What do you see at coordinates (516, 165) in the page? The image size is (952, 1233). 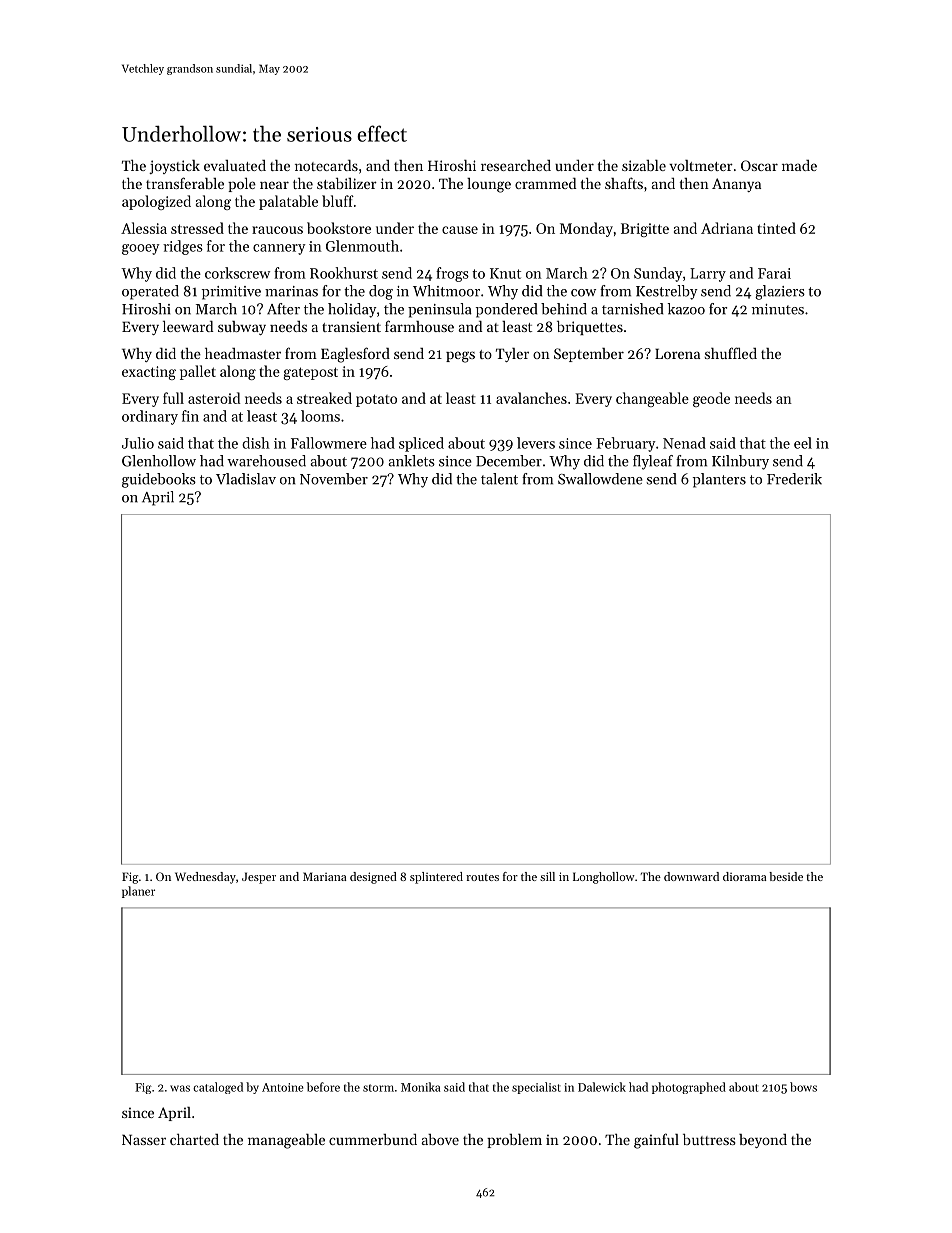 I see `researched` at bounding box center [516, 165].
